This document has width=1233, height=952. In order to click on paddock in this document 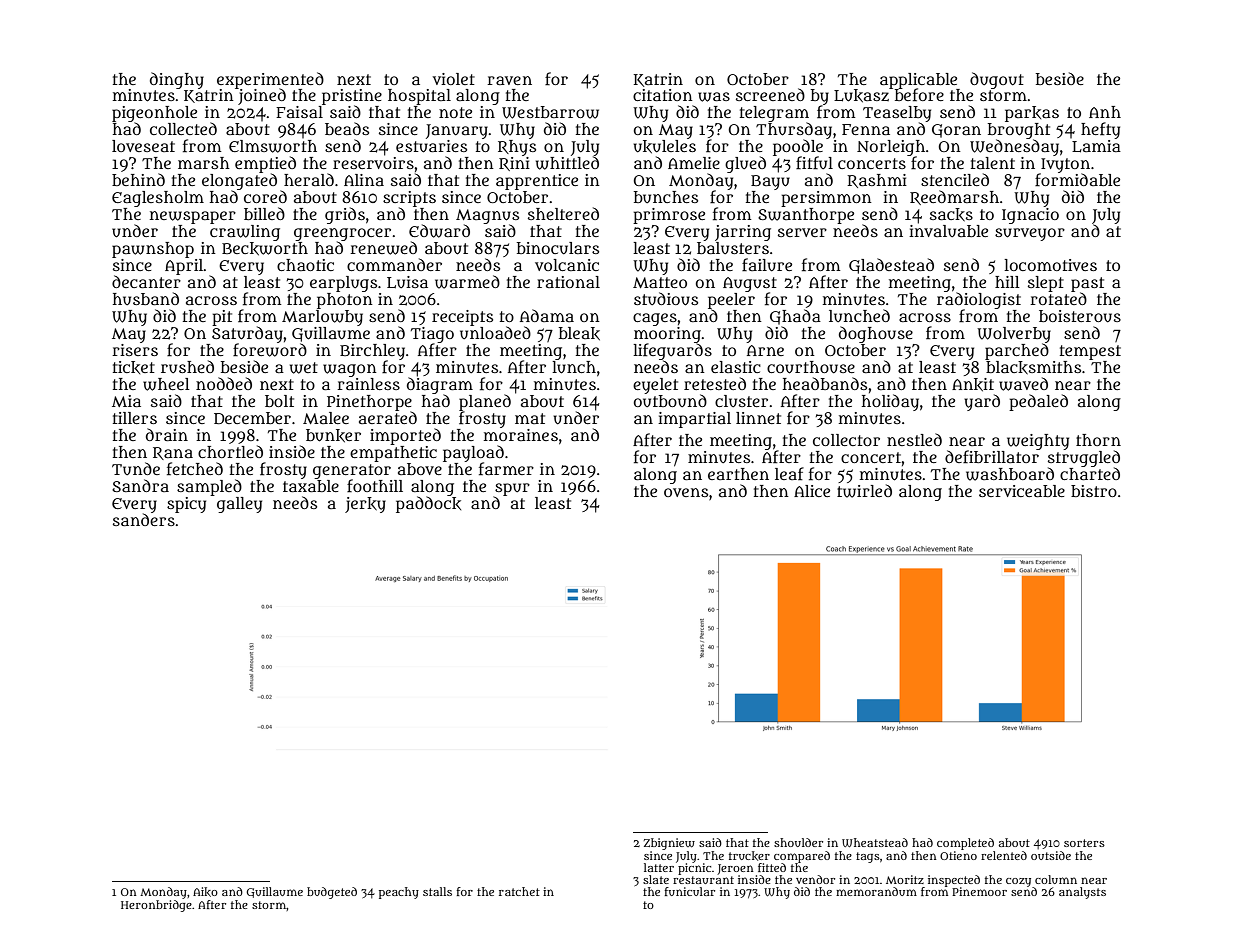, I will do `click(428, 504)`.
